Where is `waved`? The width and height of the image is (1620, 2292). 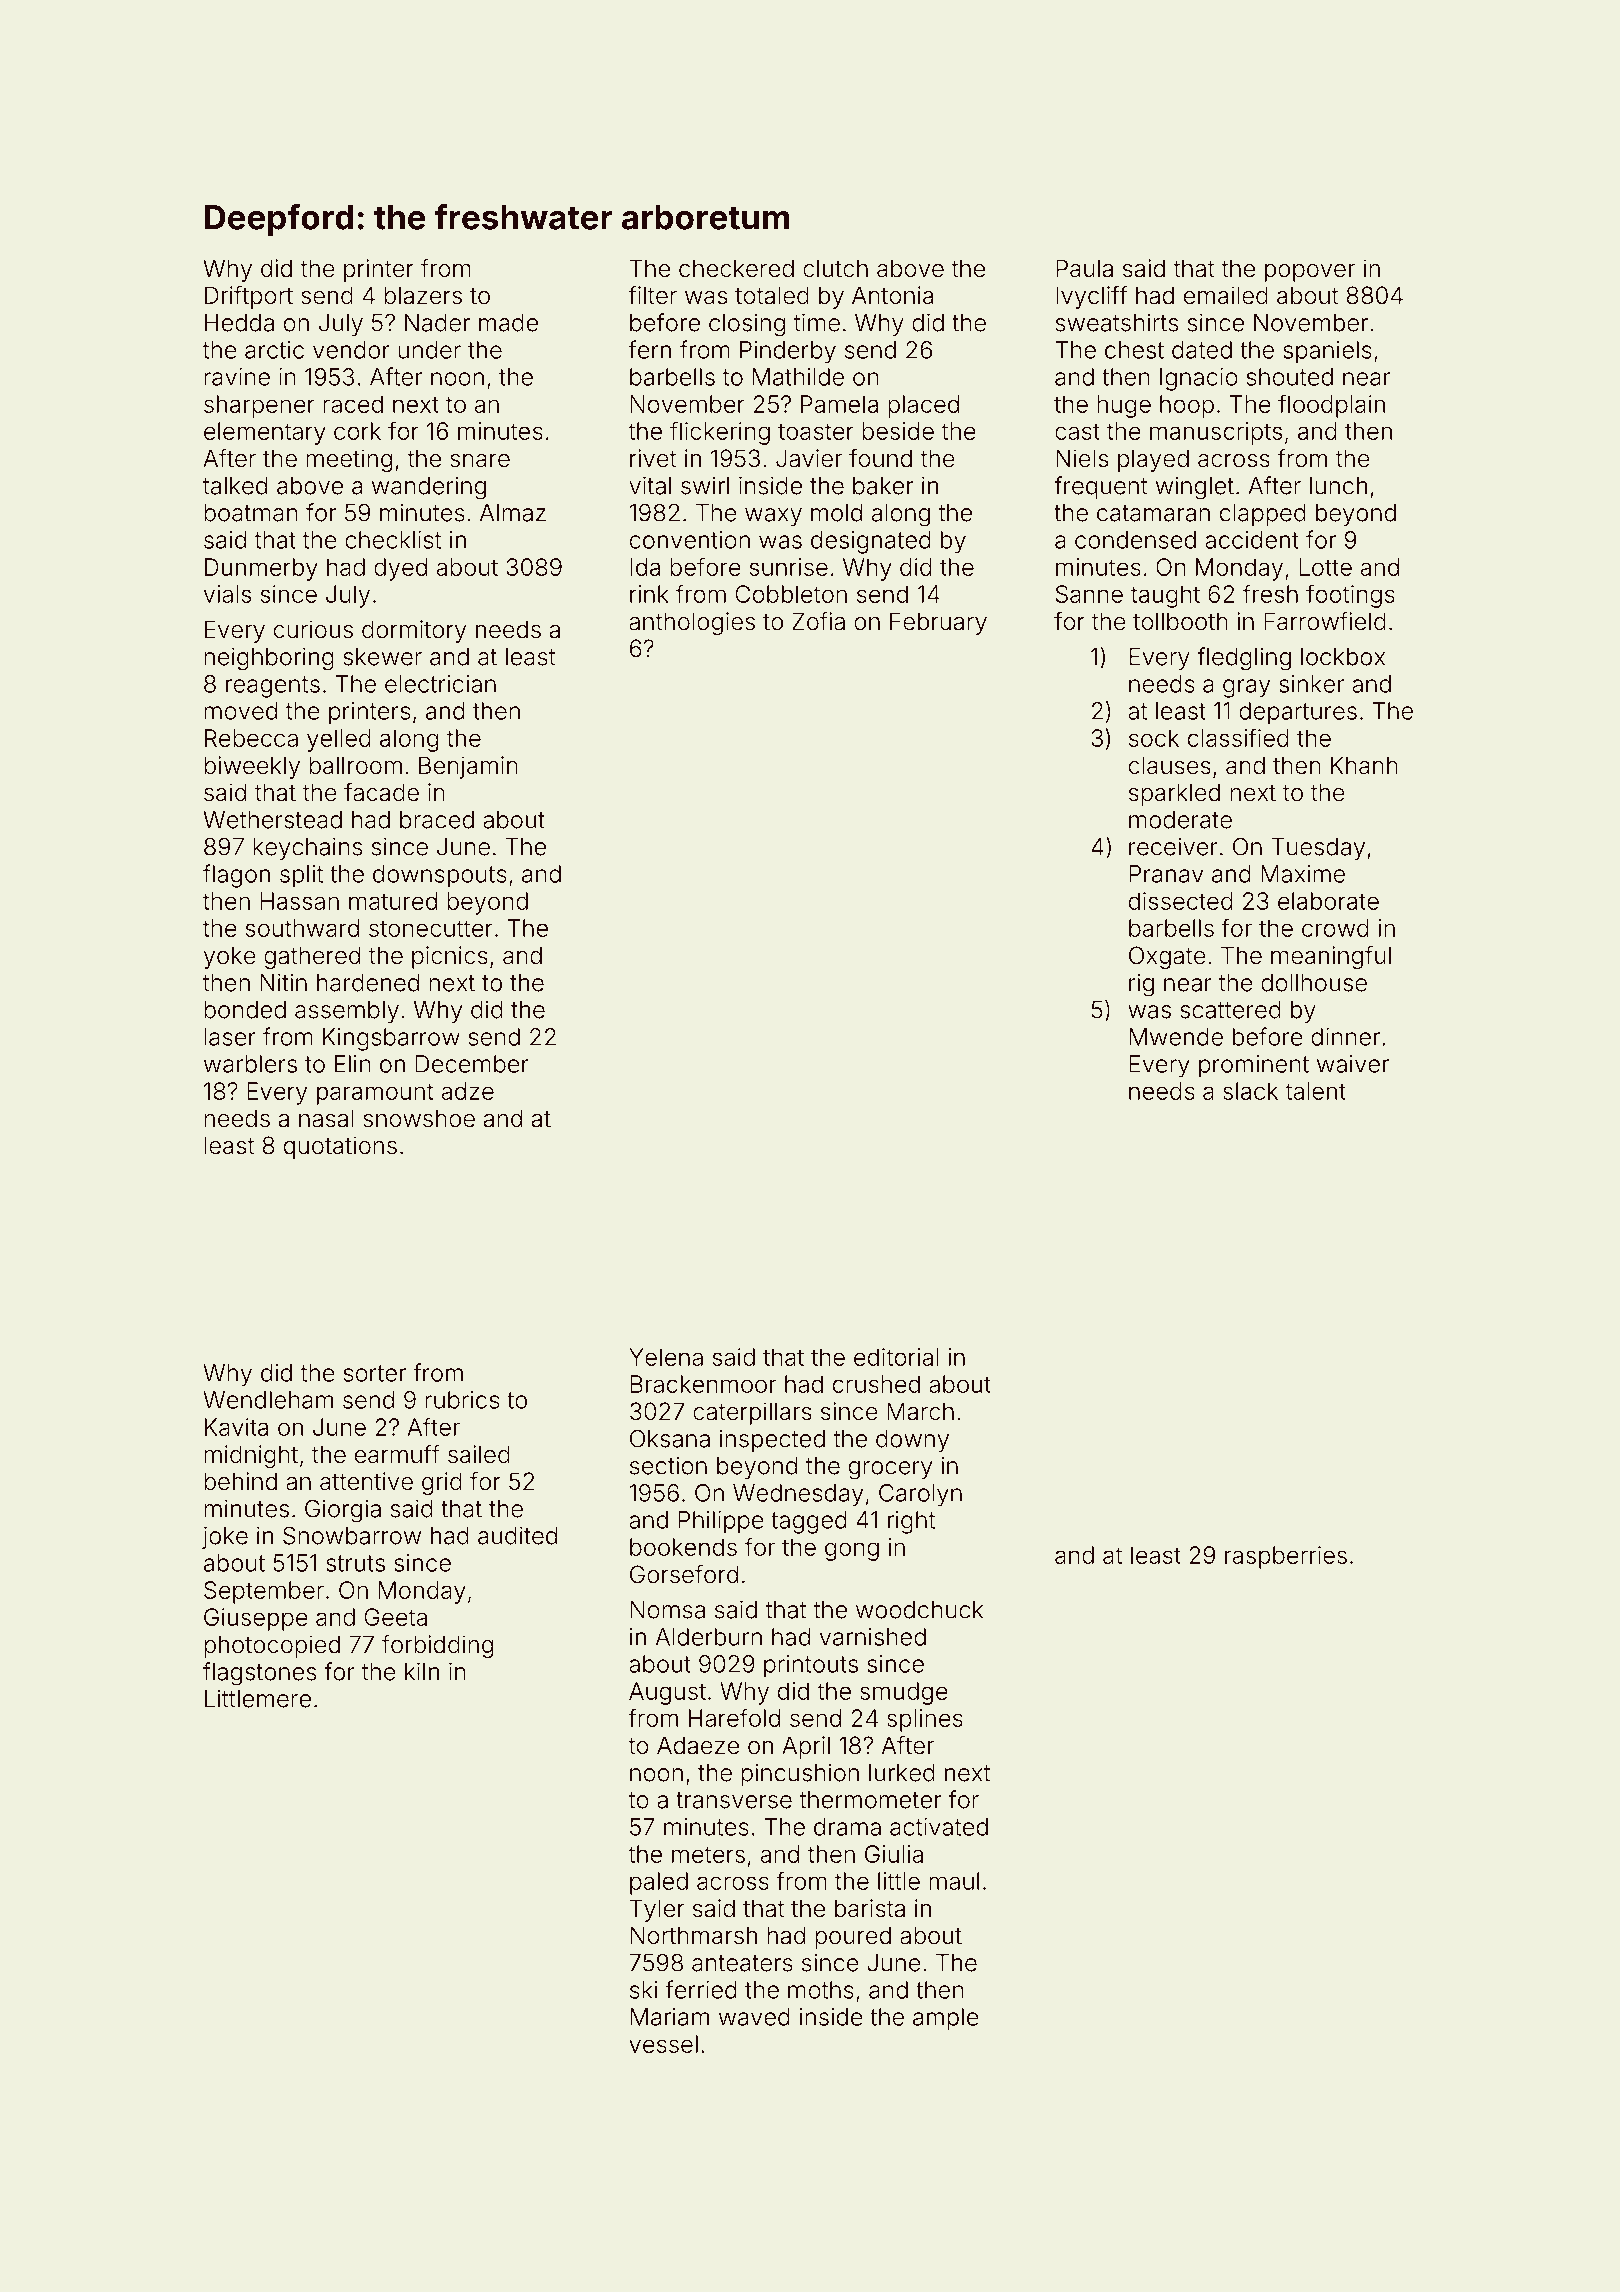
waved is located at coordinates (754, 2017).
